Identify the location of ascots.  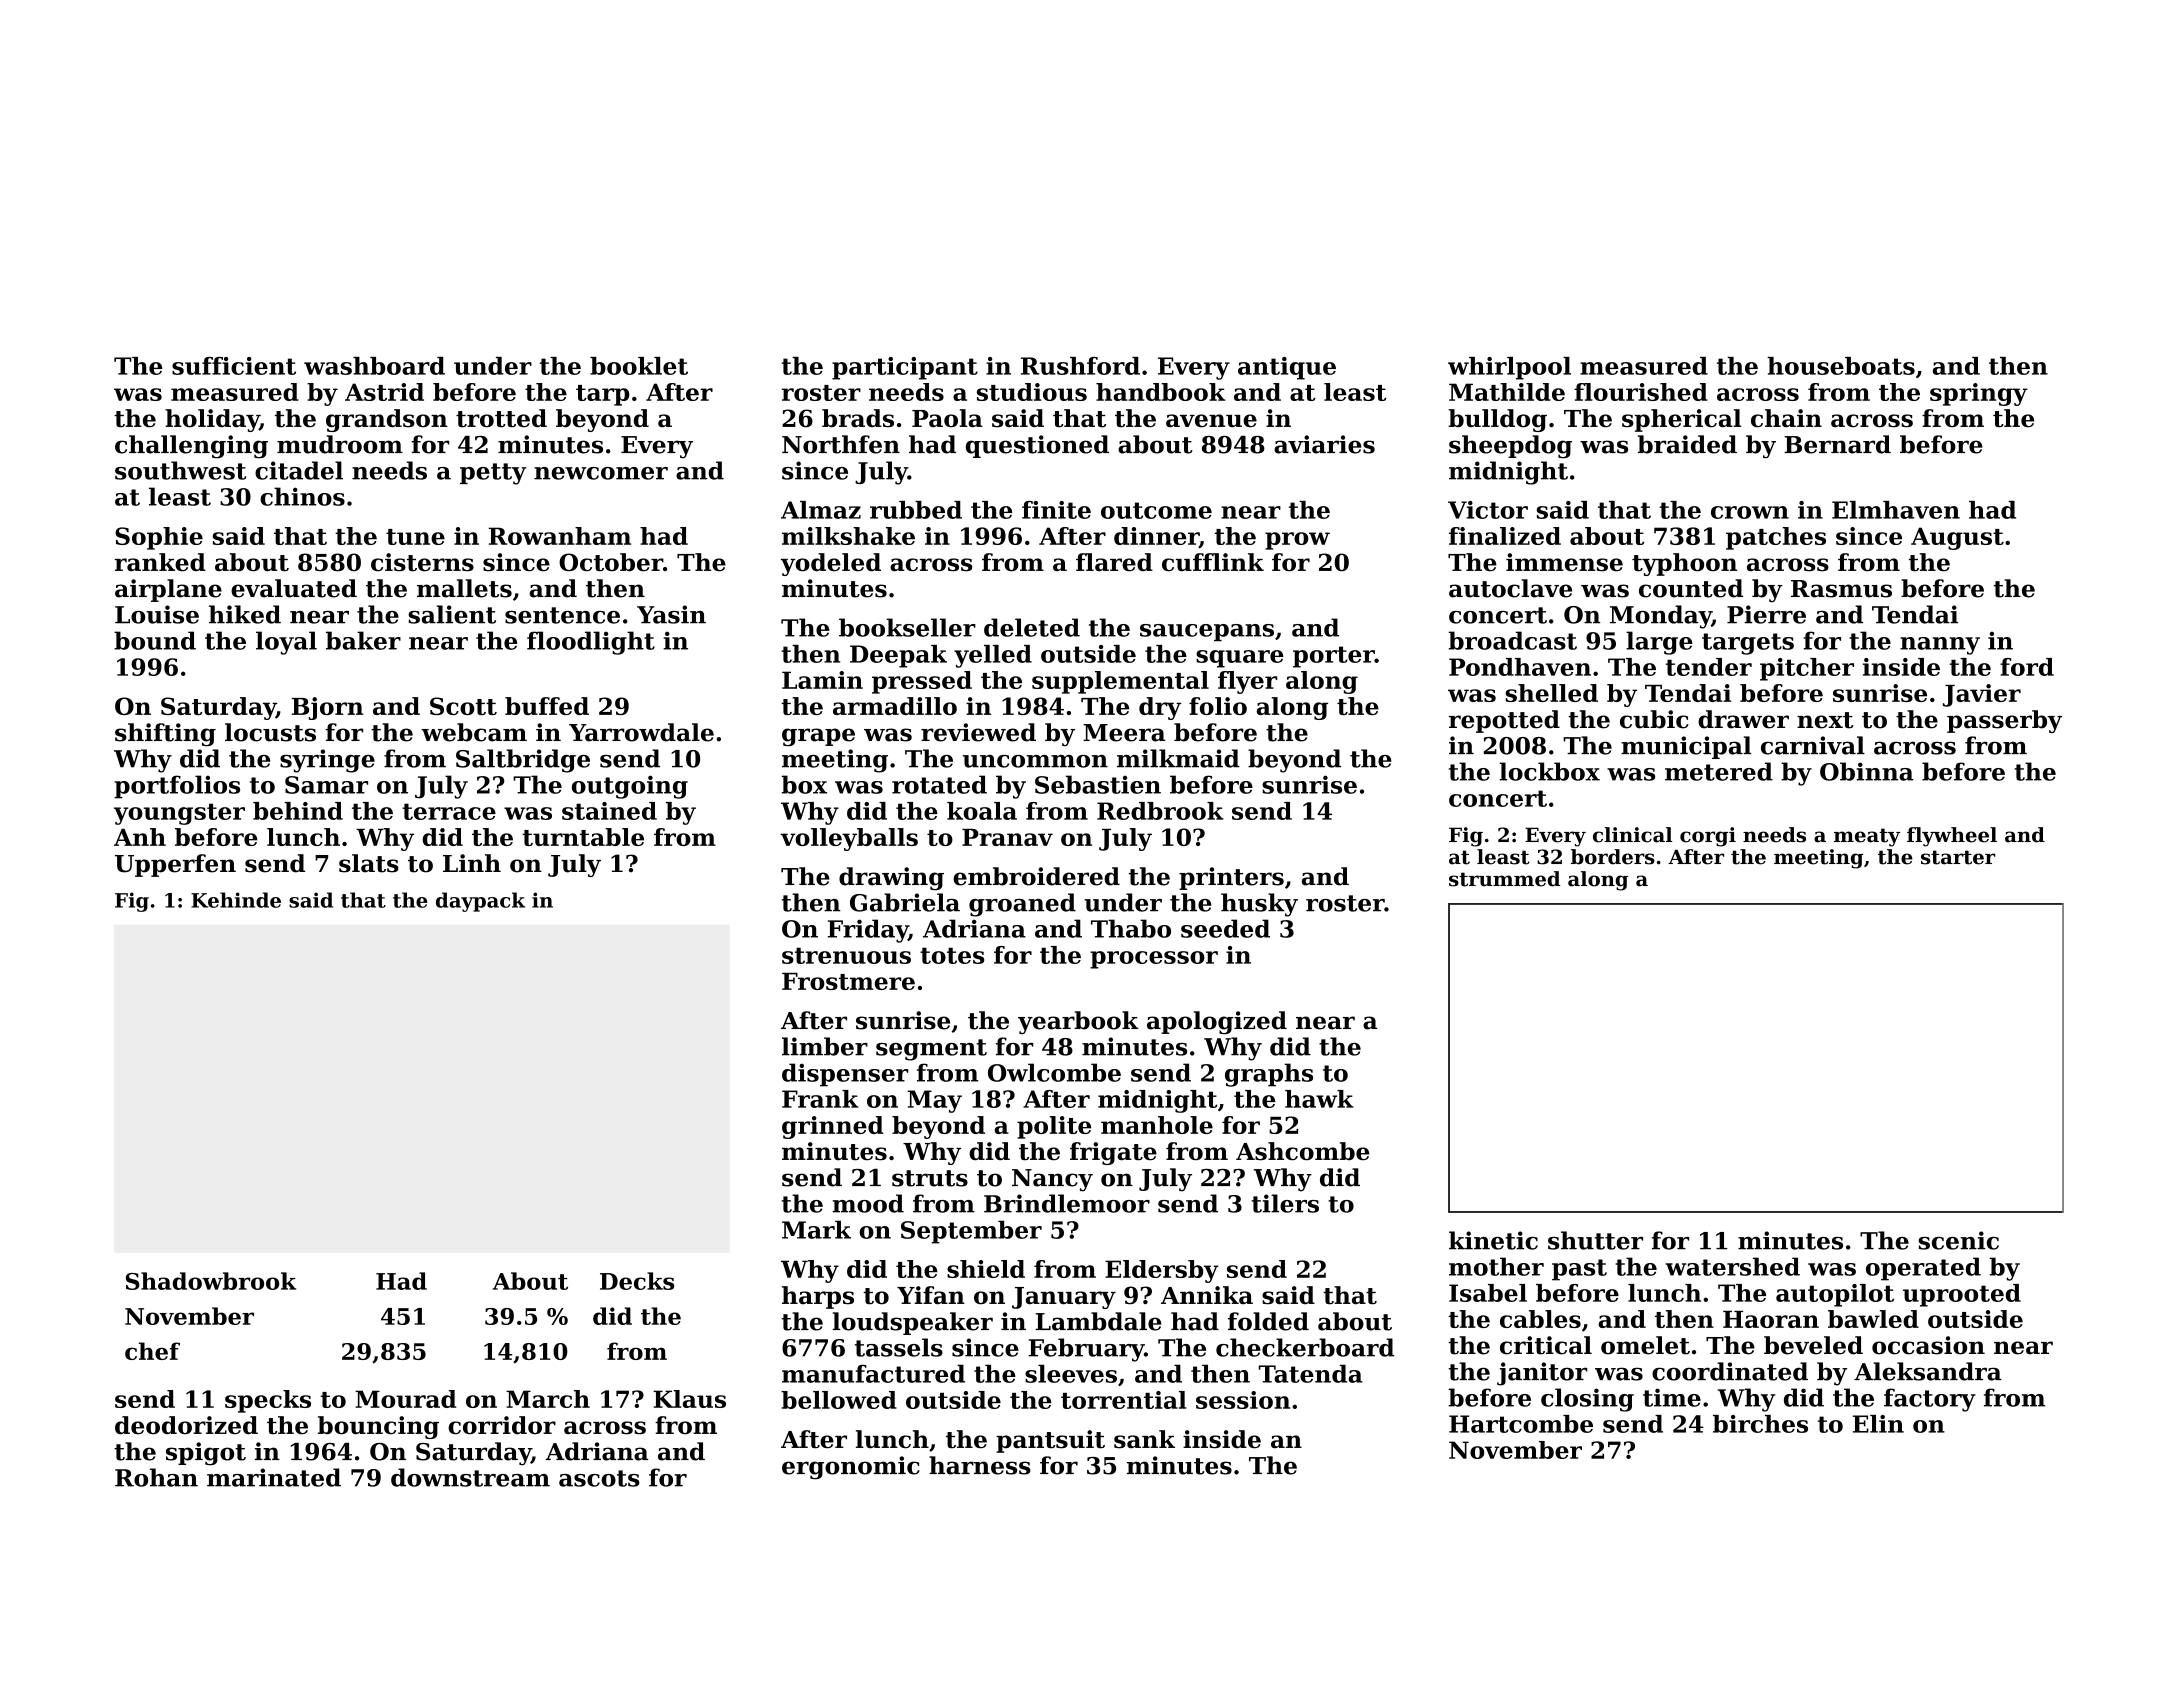
(599, 1478).
